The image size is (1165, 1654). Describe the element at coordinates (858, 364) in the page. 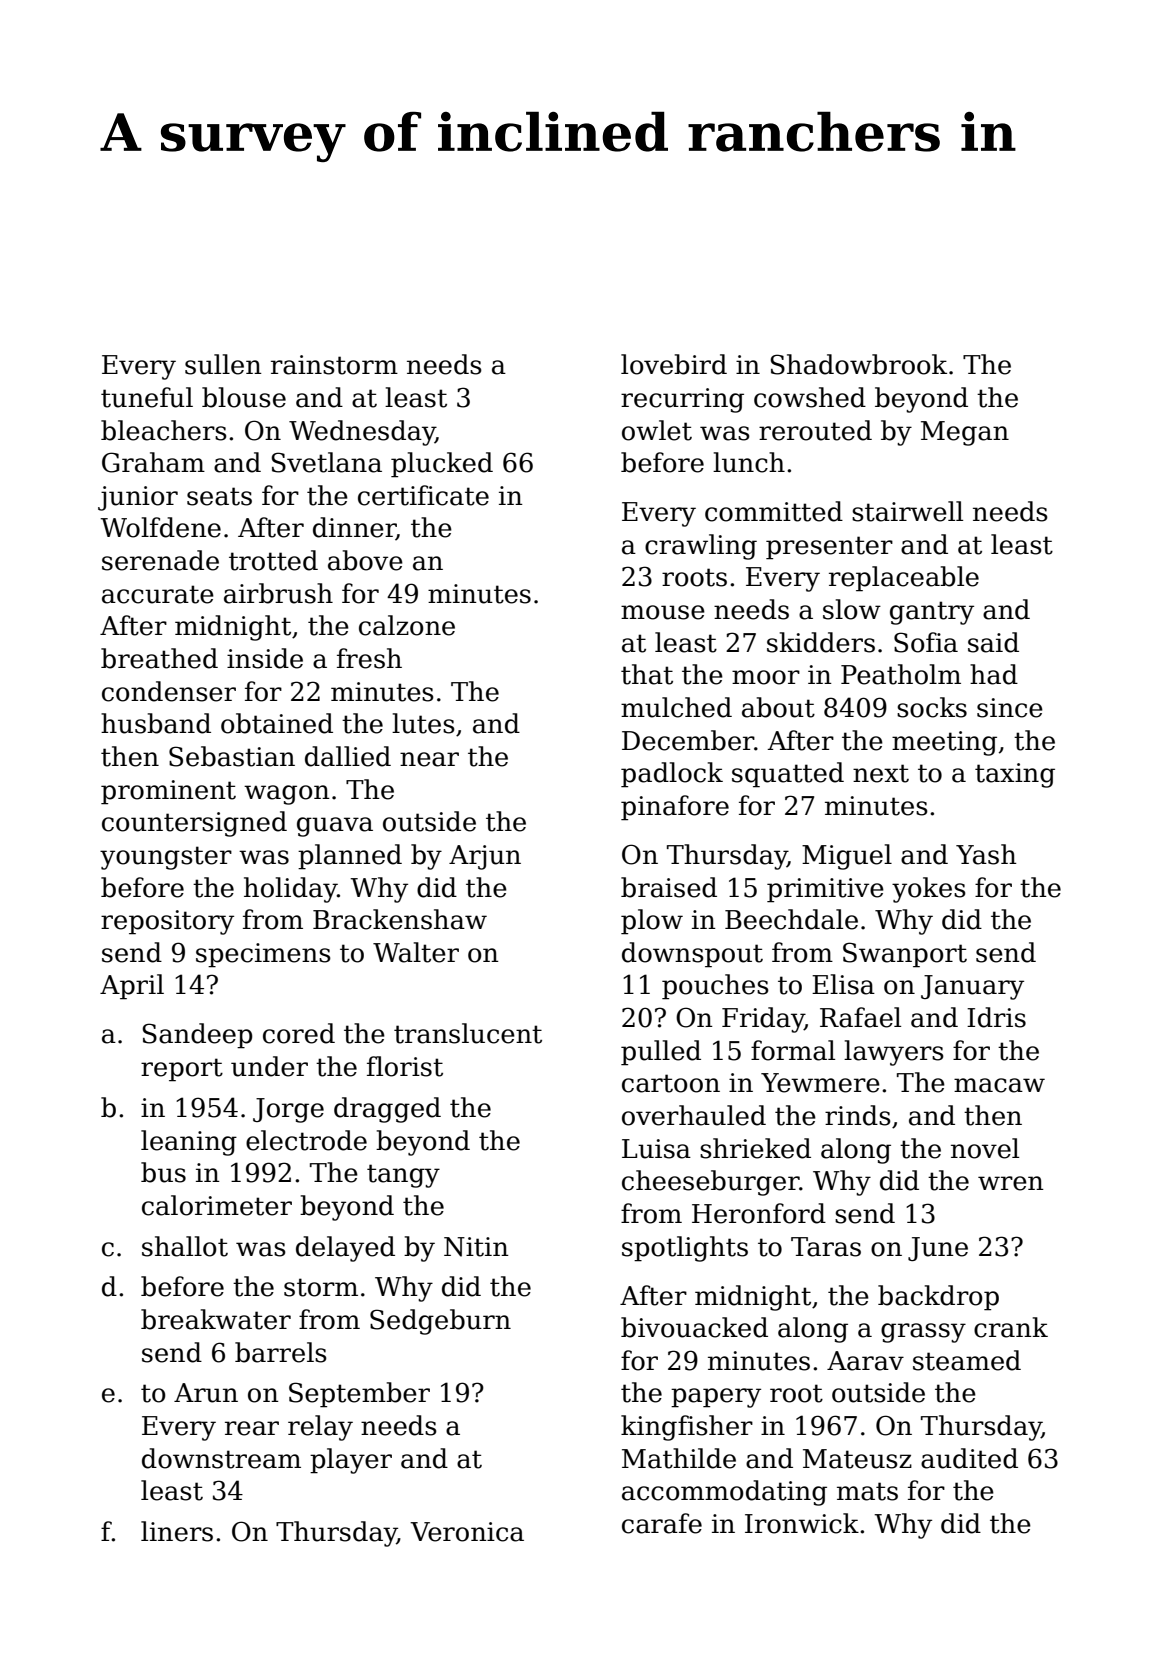

I see `Shadowbrook` at that location.
